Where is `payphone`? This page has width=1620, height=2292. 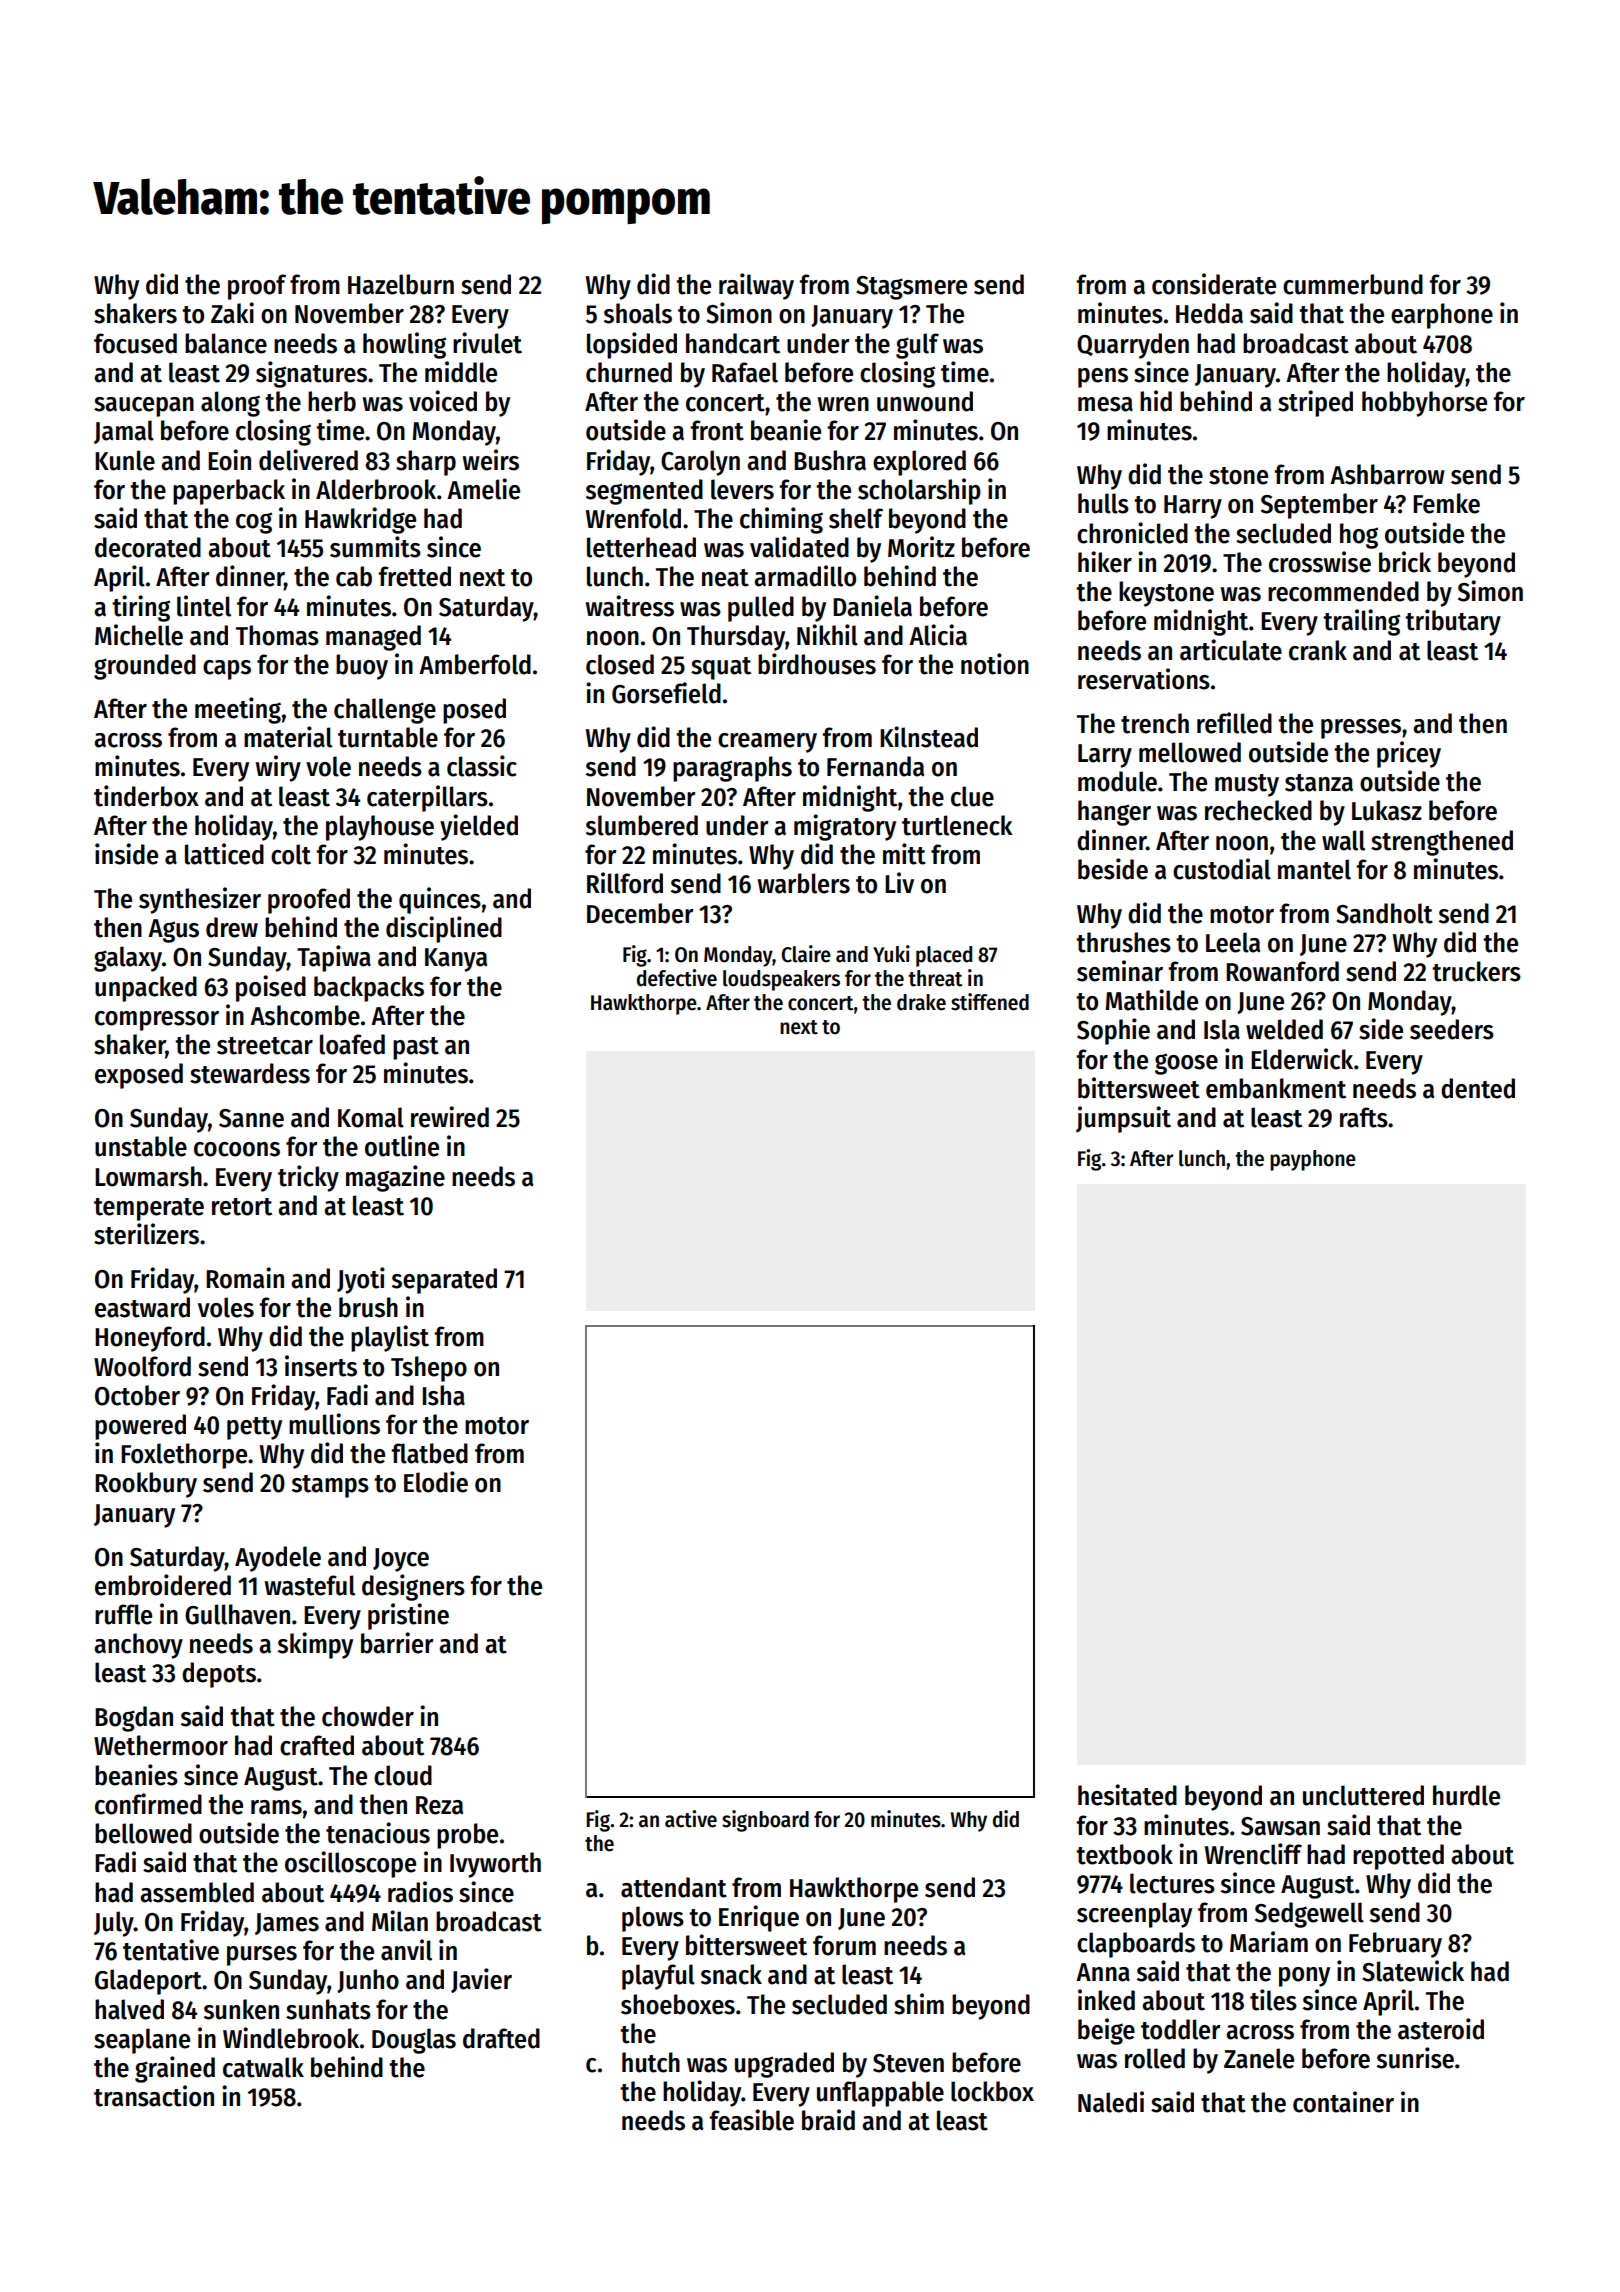 payphone is located at coordinates (1313, 1160).
